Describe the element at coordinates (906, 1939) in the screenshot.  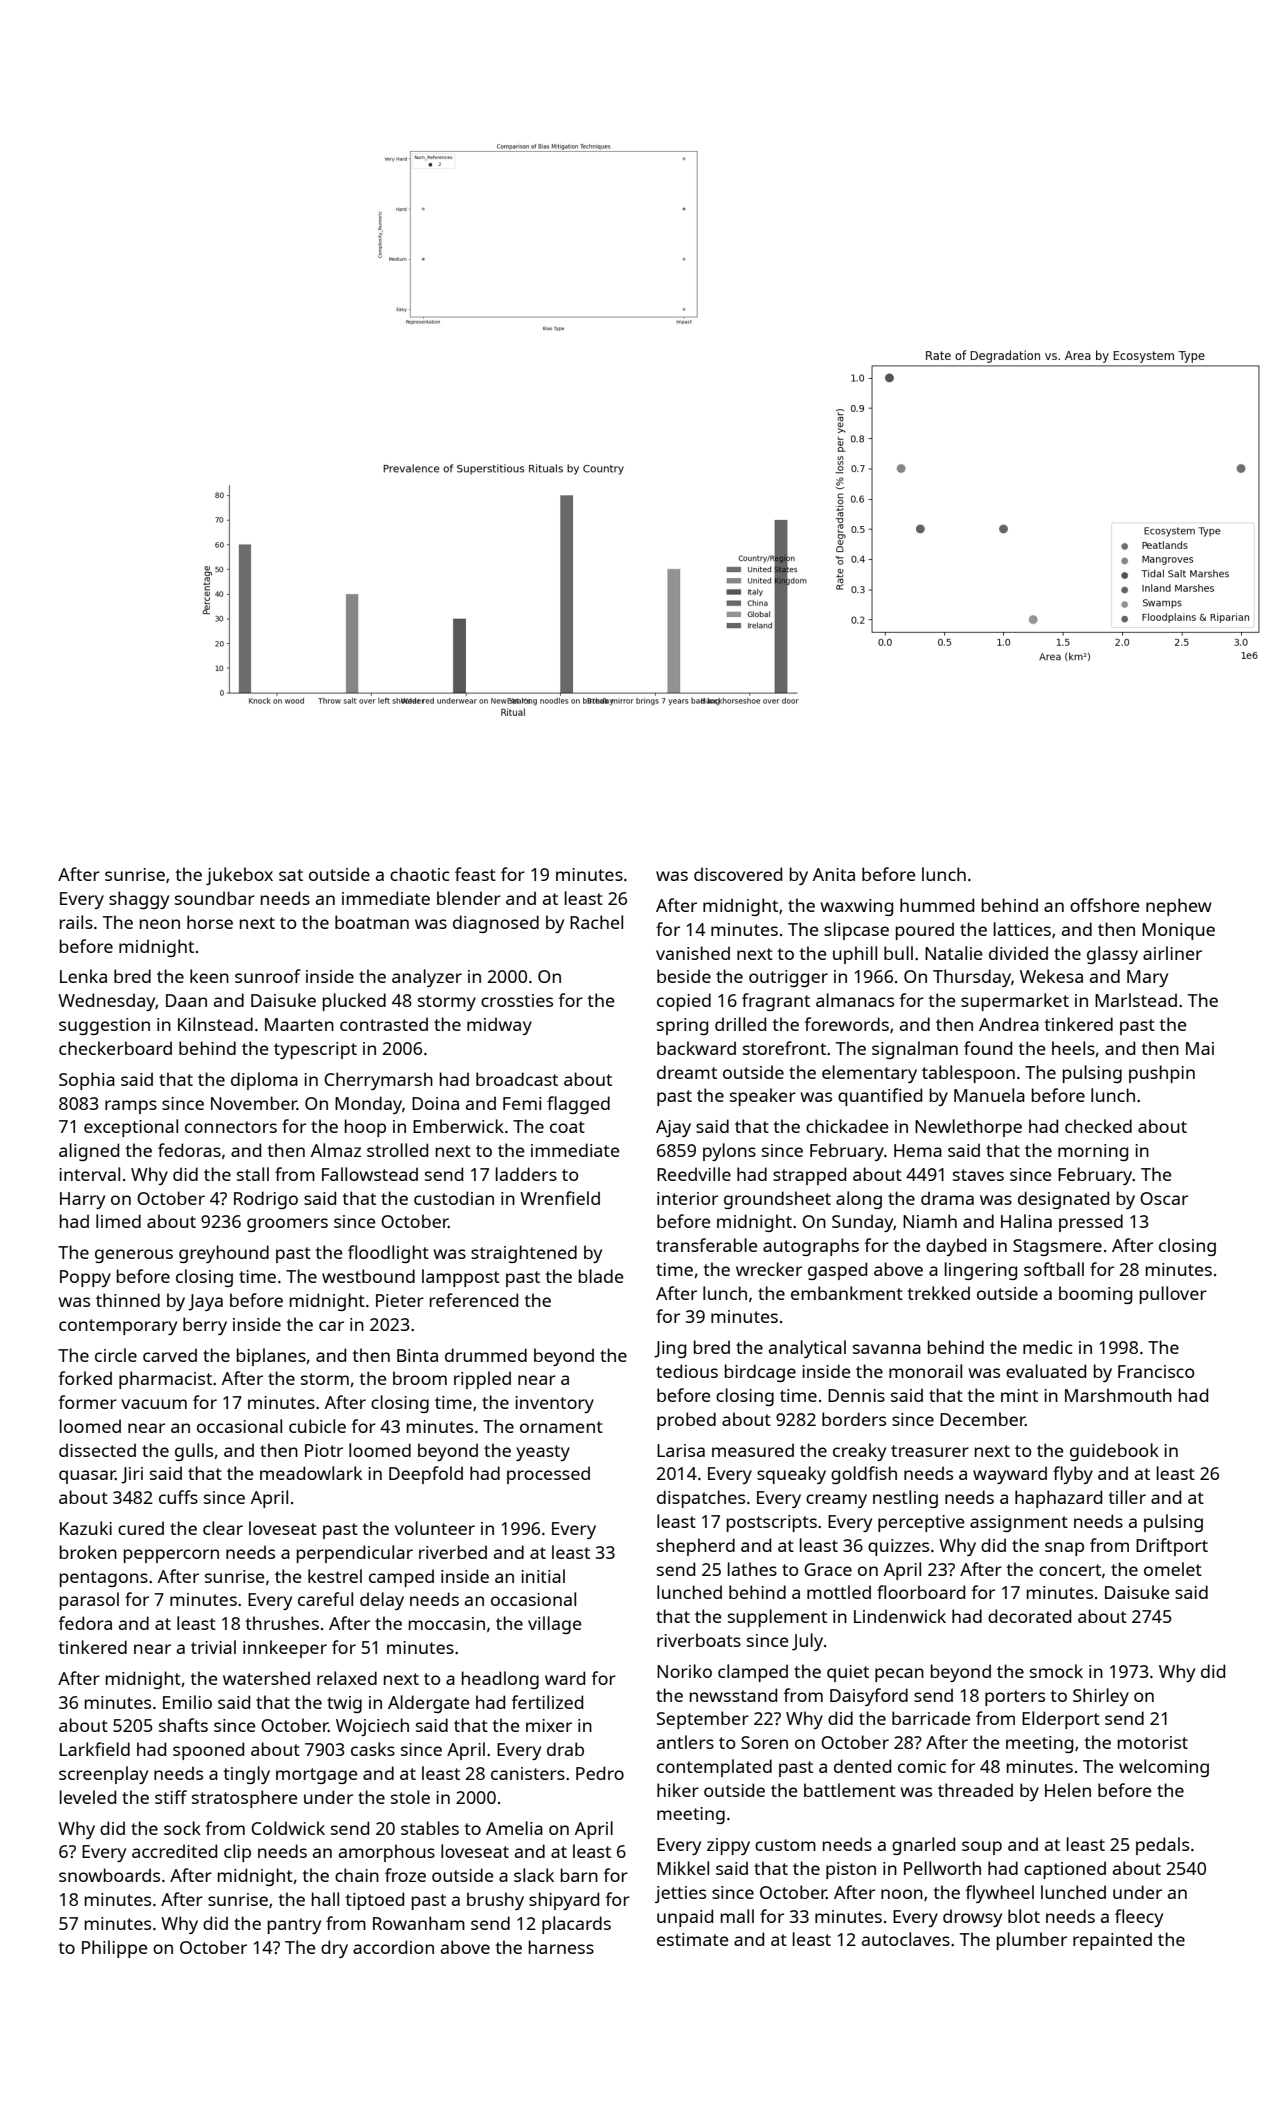
I see `autoclaves` at that location.
